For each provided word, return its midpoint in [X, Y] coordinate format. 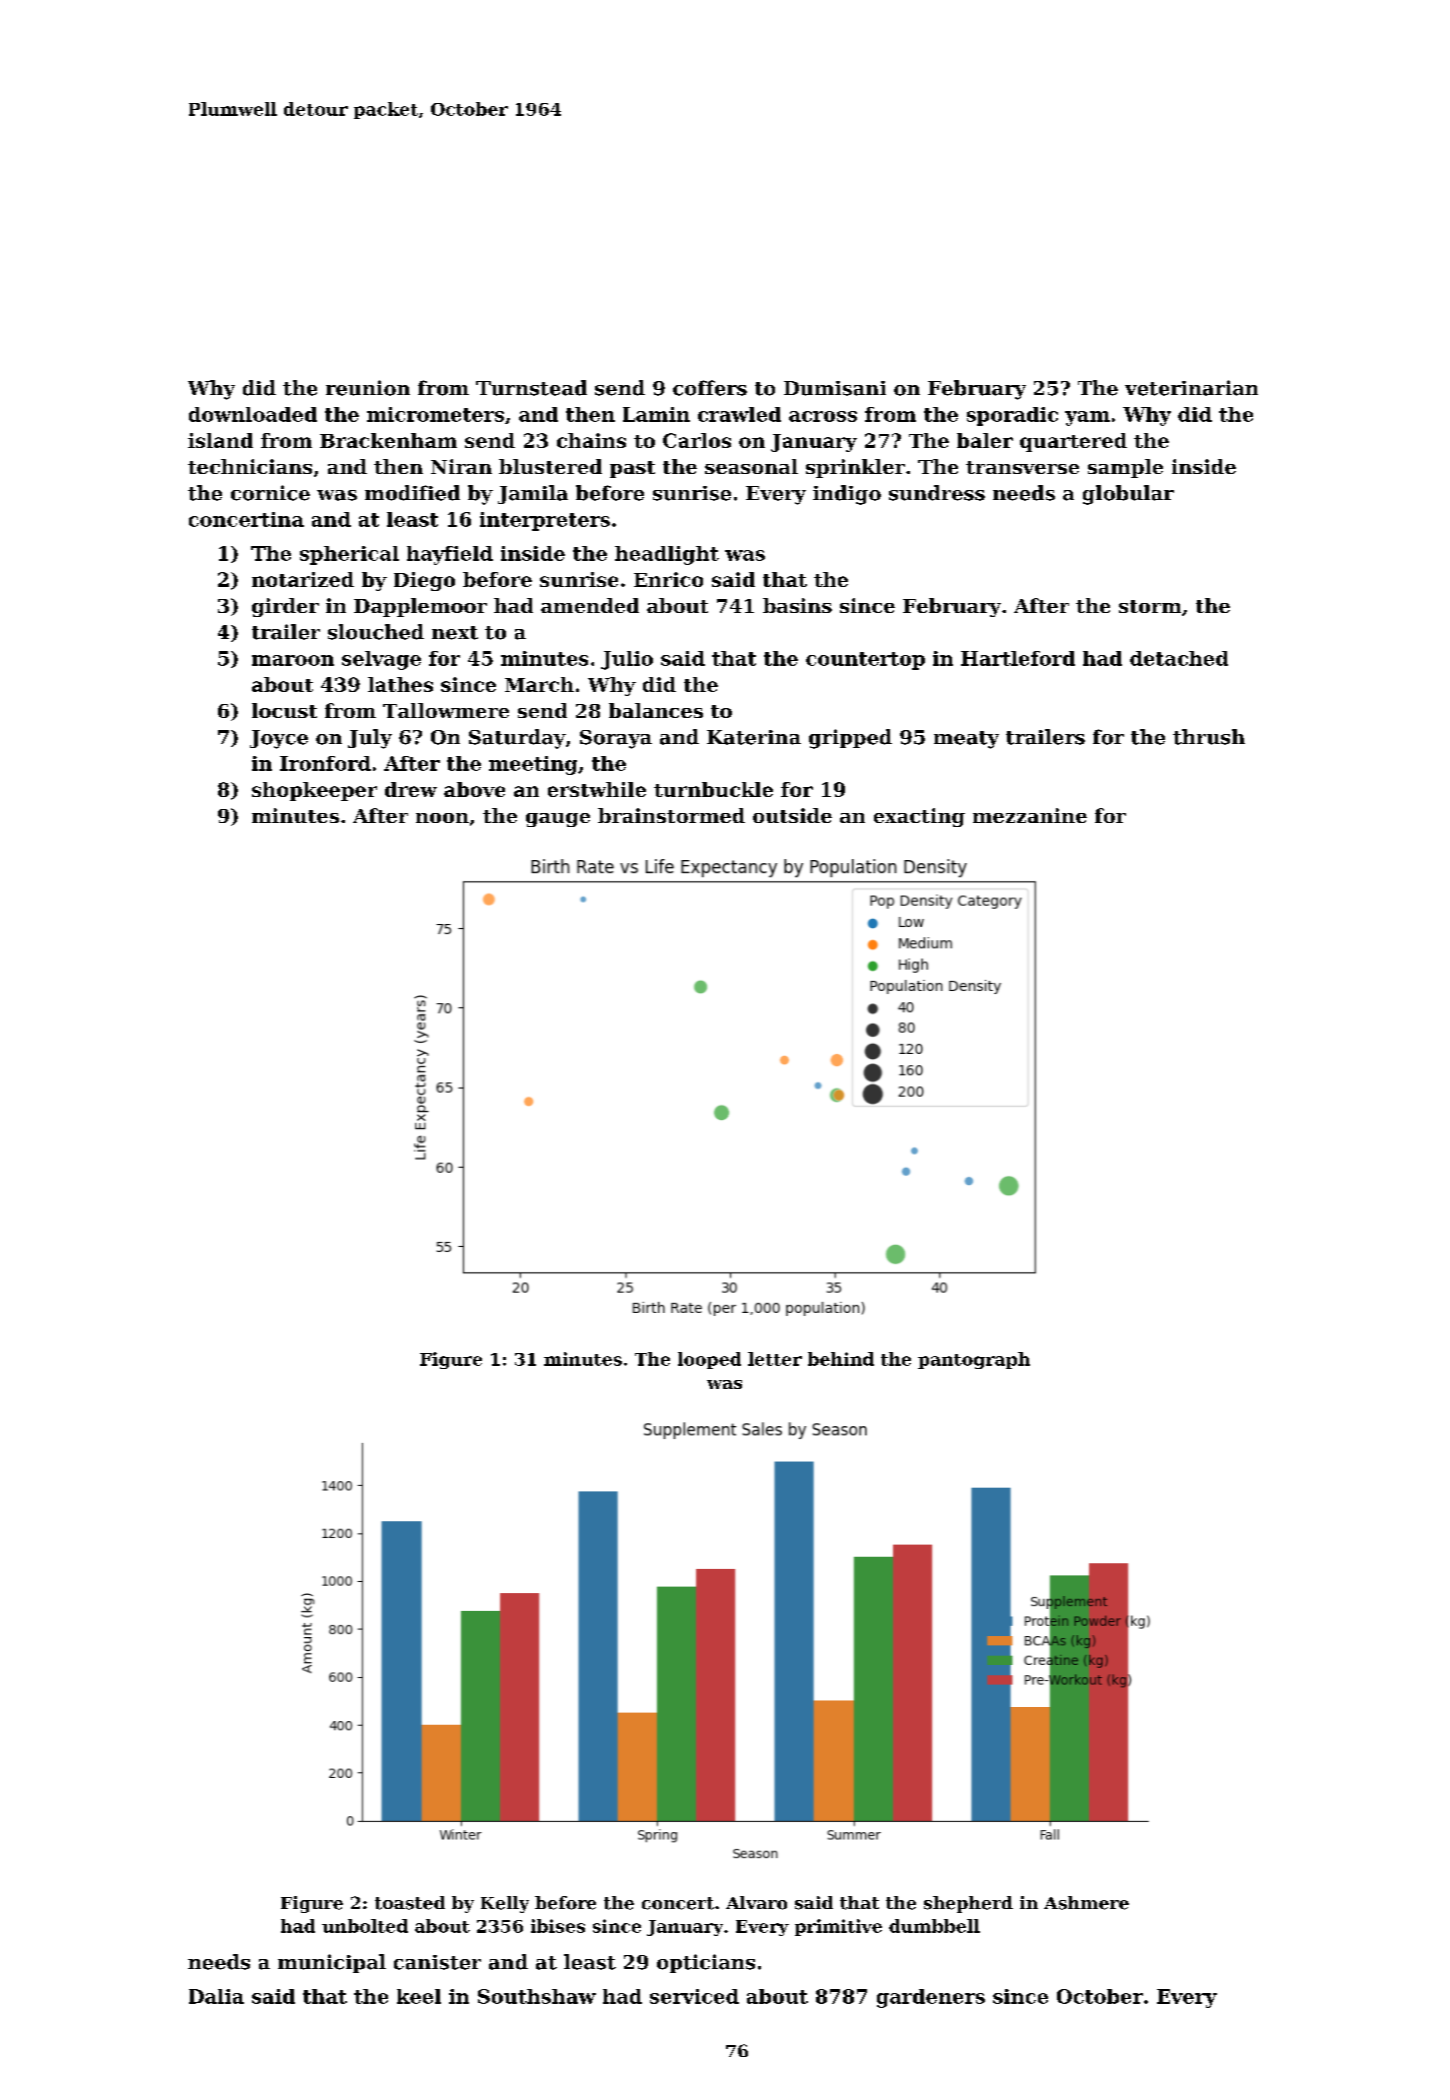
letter [775, 1359]
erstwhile [597, 789]
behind [841, 1359]
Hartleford [1018, 658]
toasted [410, 1903]
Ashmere [1086, 1903]
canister [437, 1962]
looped [709, 1360]
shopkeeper [314, 791]
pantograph [974, 1360]
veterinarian [1191, 388]
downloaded [253, 414]
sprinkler [855, 468]
